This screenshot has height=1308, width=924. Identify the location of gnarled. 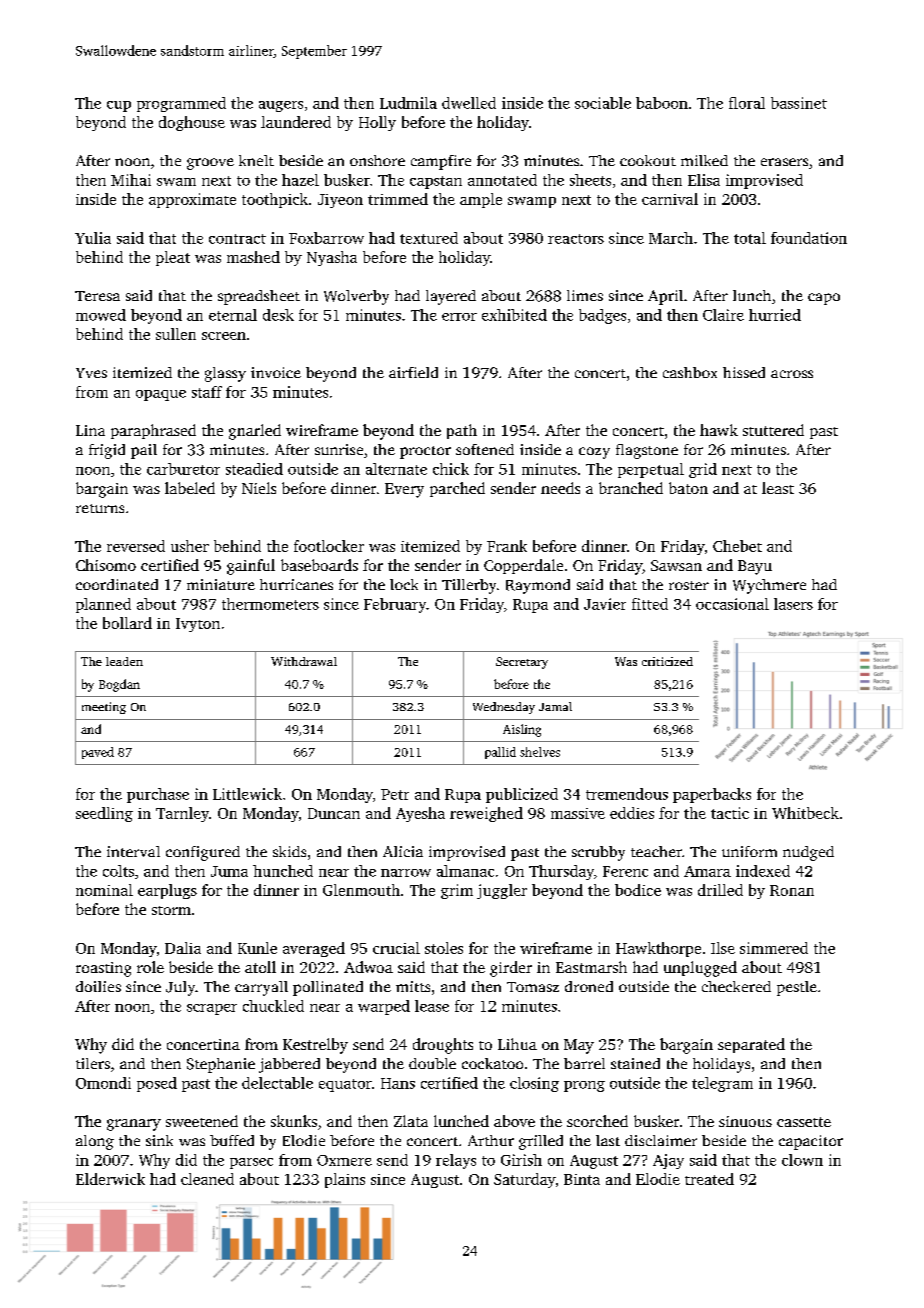
(255, 432).
